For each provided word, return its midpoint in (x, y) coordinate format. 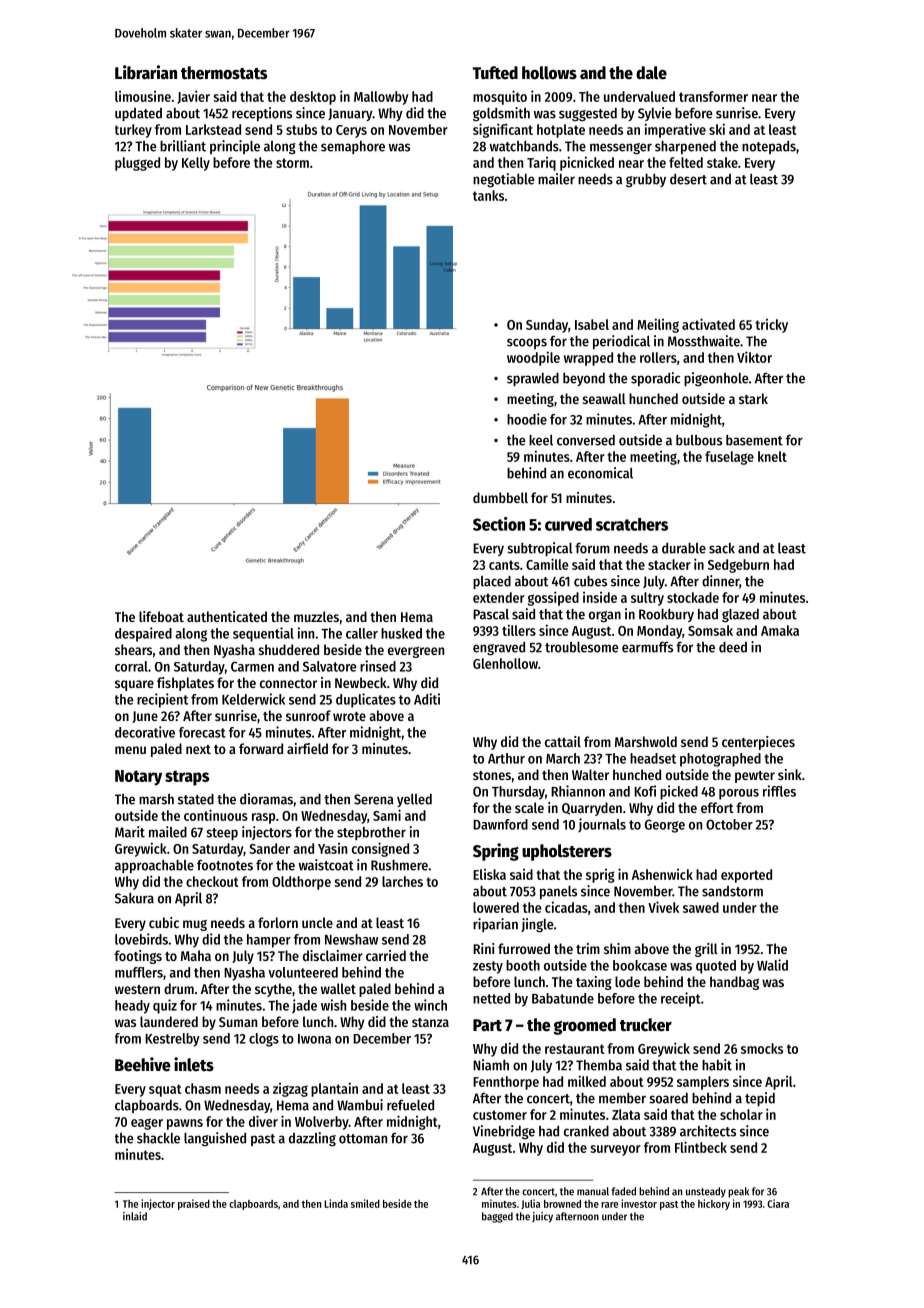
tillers (519, 630)
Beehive (143, 1064)
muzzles (316, 616)
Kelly (196, 164)
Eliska (489, 874)
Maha (196, 955)
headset (653, 758)
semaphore (353, 147)
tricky (771, 326)
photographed (720, 760)
